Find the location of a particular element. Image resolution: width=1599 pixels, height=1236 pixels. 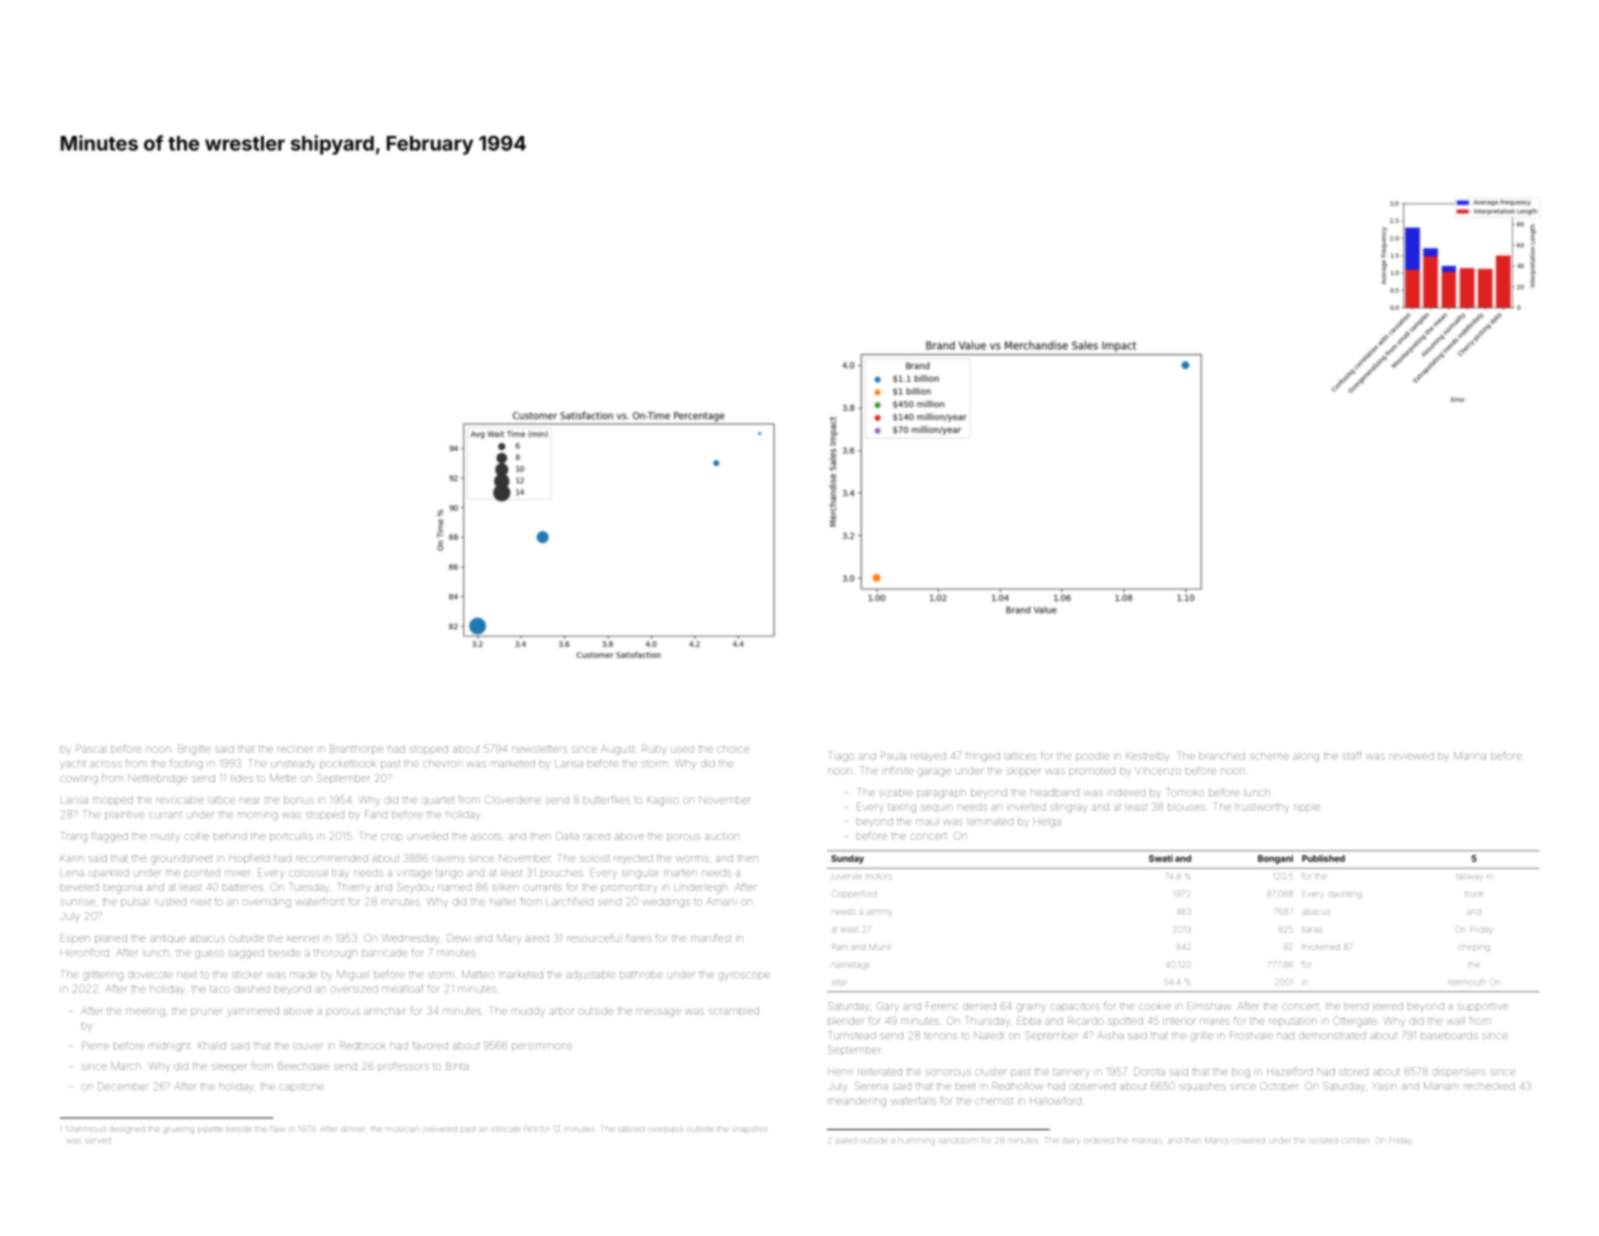

reviewed is located at coordinates (1412, 756).
